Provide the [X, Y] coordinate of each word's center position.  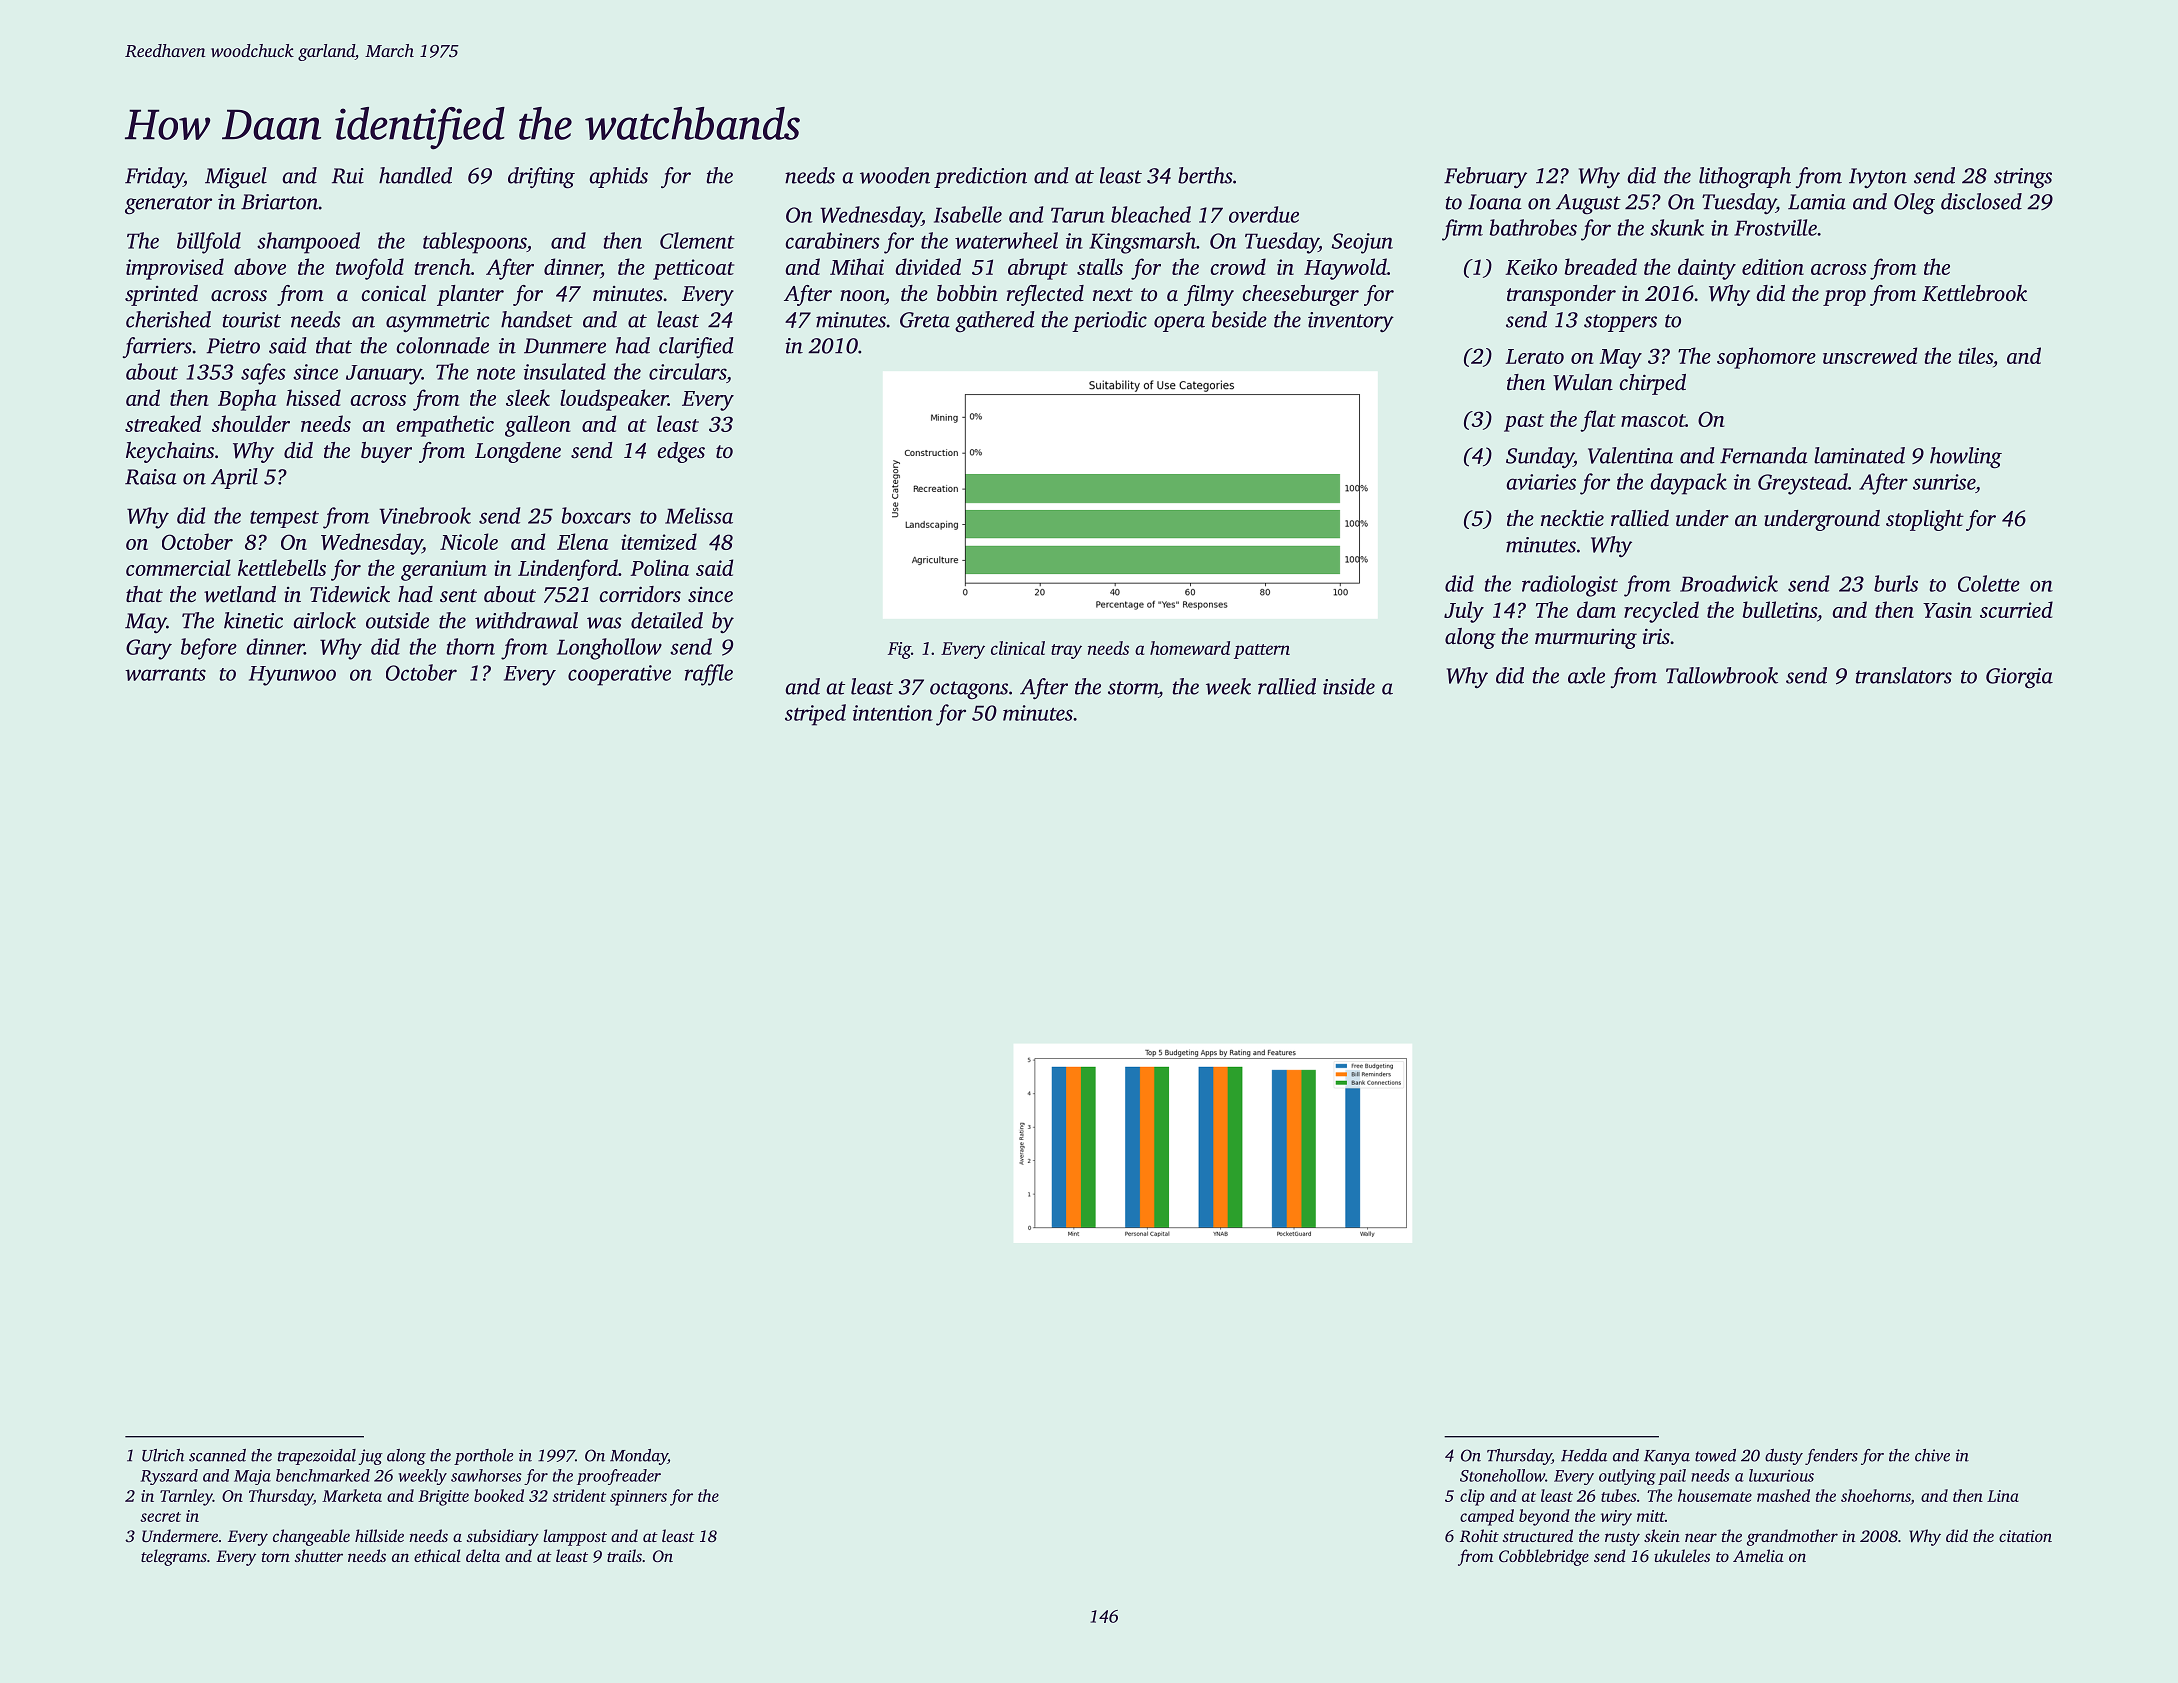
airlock [324, 620]
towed [1715, 1455]
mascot [1653, 420]
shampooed [308, 243]
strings [2023, 178]
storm [1133, 688]
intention [893, 713]
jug [370, 1457]
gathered [995, 322]
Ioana [1495, 202]
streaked [163, 423]
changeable [311, 1537]
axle [1586, 675]
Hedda [1584, 1455]
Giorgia [2019, 678]
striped [815, 715]
